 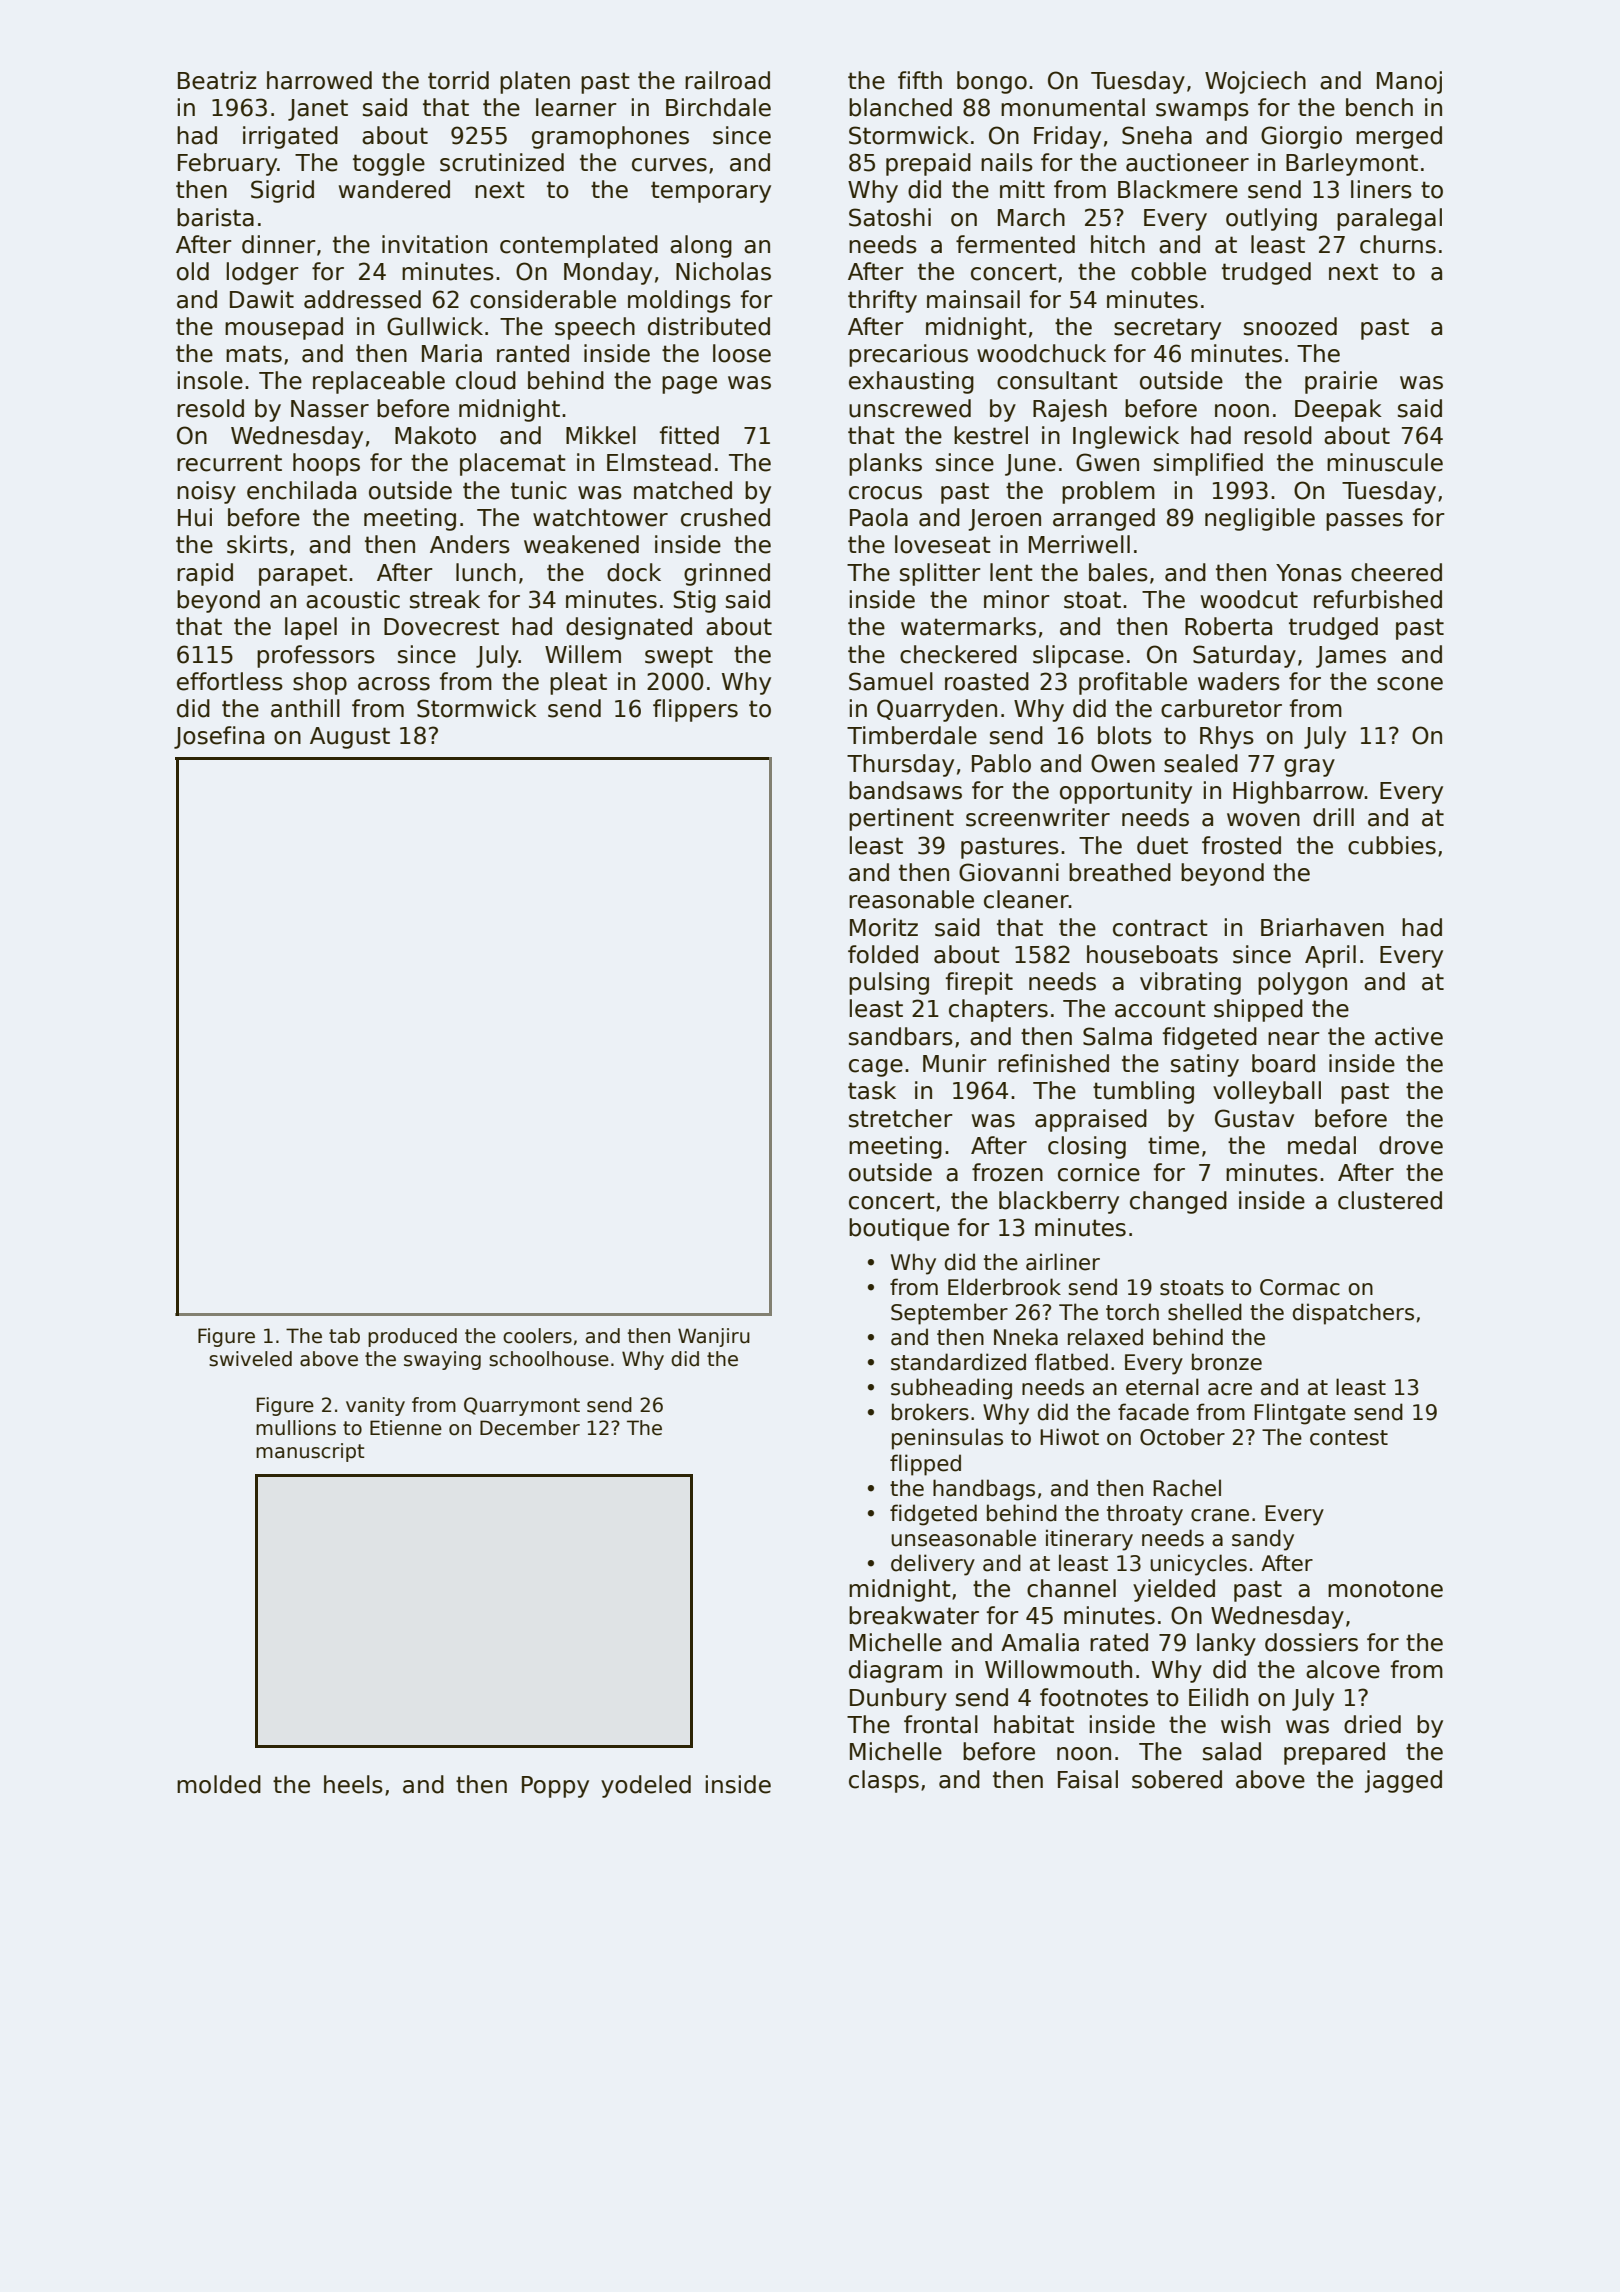 What do you see at coordinates (353, 1784) in the screenshot?
I see `heels` at bounding box center [353, 1784].
